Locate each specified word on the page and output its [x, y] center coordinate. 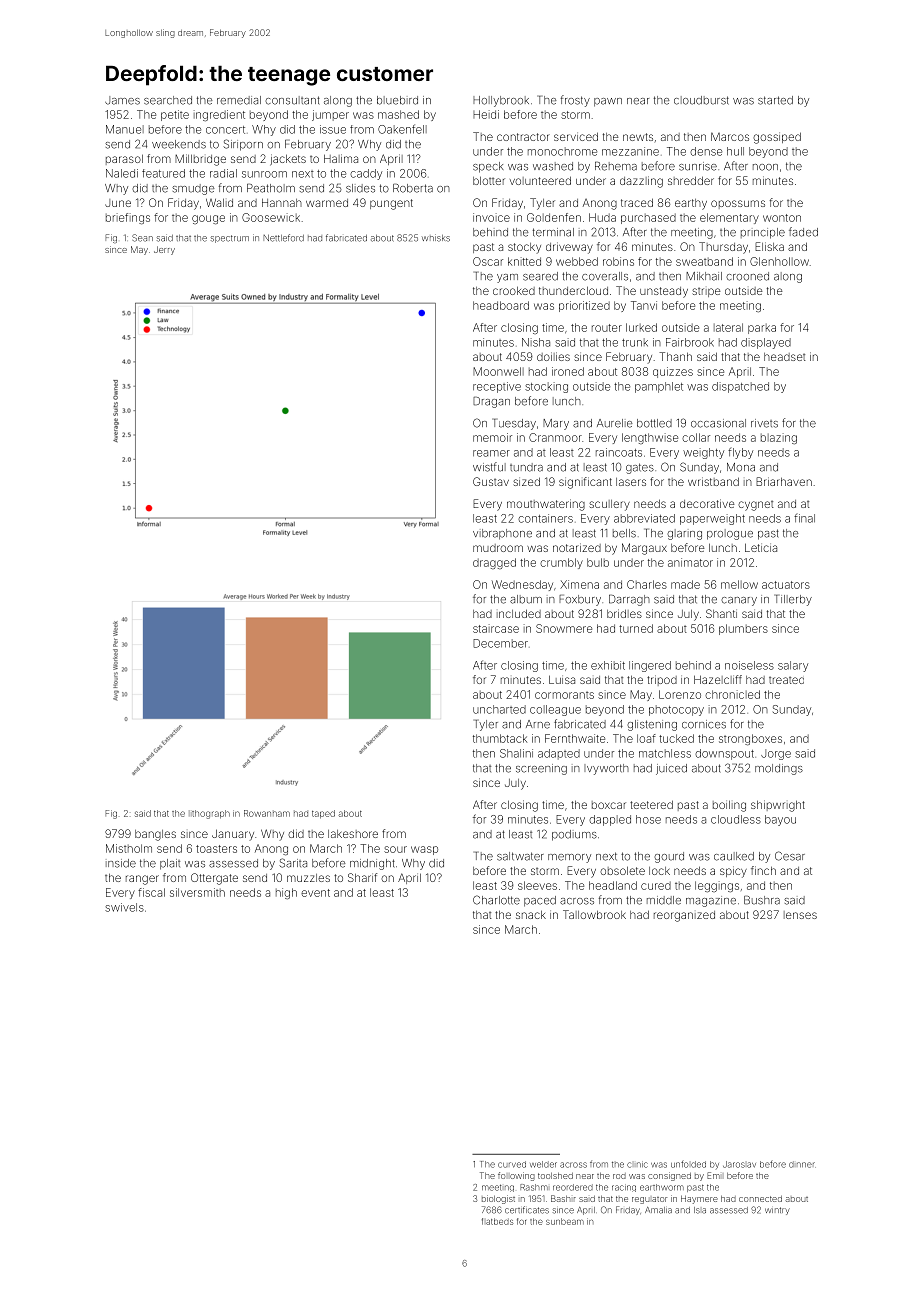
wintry [777, 1211]
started [775, 100]
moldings [779, 769]
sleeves [537, 885]
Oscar [488, 261]
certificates [527, 1210]
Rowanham [267, 813]
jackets [288, 160]
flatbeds [497, 1221]
